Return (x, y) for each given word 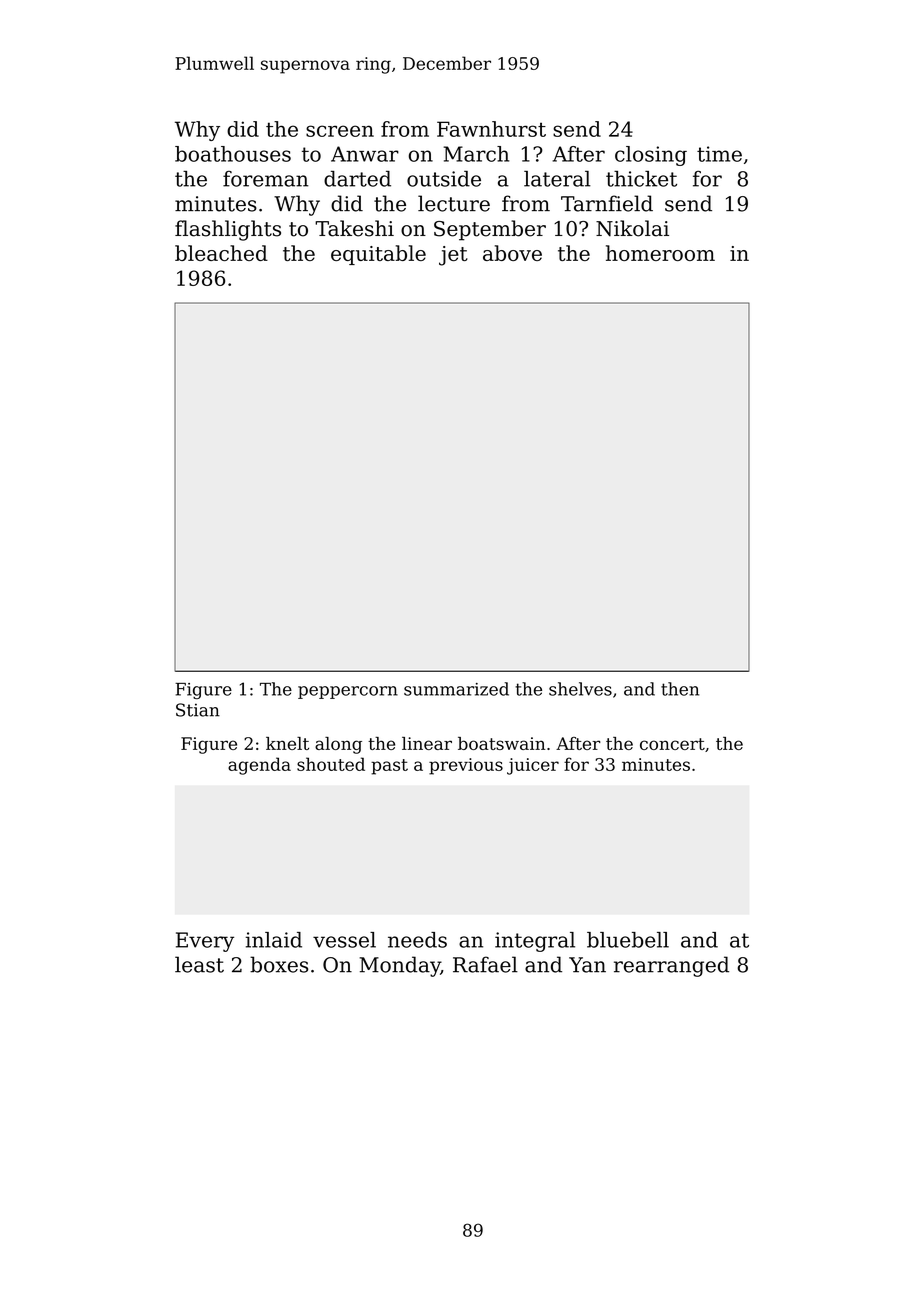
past (389, 767)
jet (453, 256)
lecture (454, 203)
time (719, 154)
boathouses (233, 154)
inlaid (274, 940)
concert (672, 744)
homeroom (660, 253)
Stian (198, 710)
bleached (221, 253)
